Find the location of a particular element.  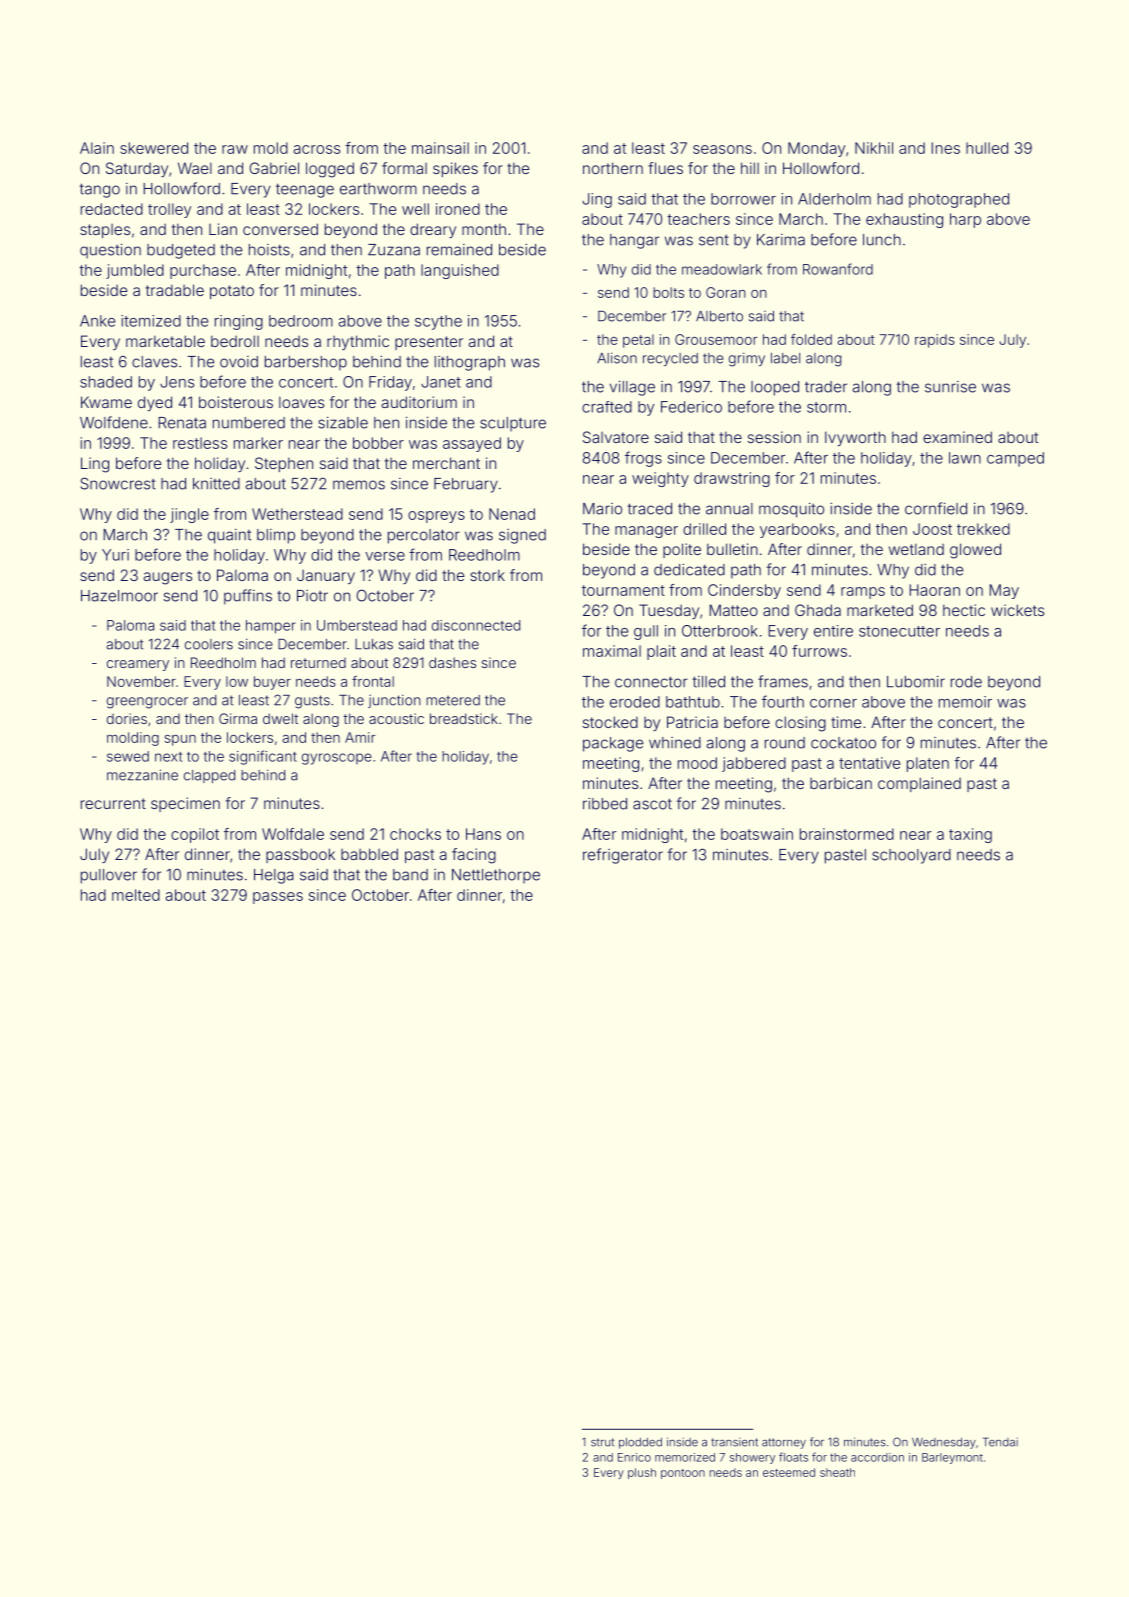

glowed is located at coordinates (975, 551).
